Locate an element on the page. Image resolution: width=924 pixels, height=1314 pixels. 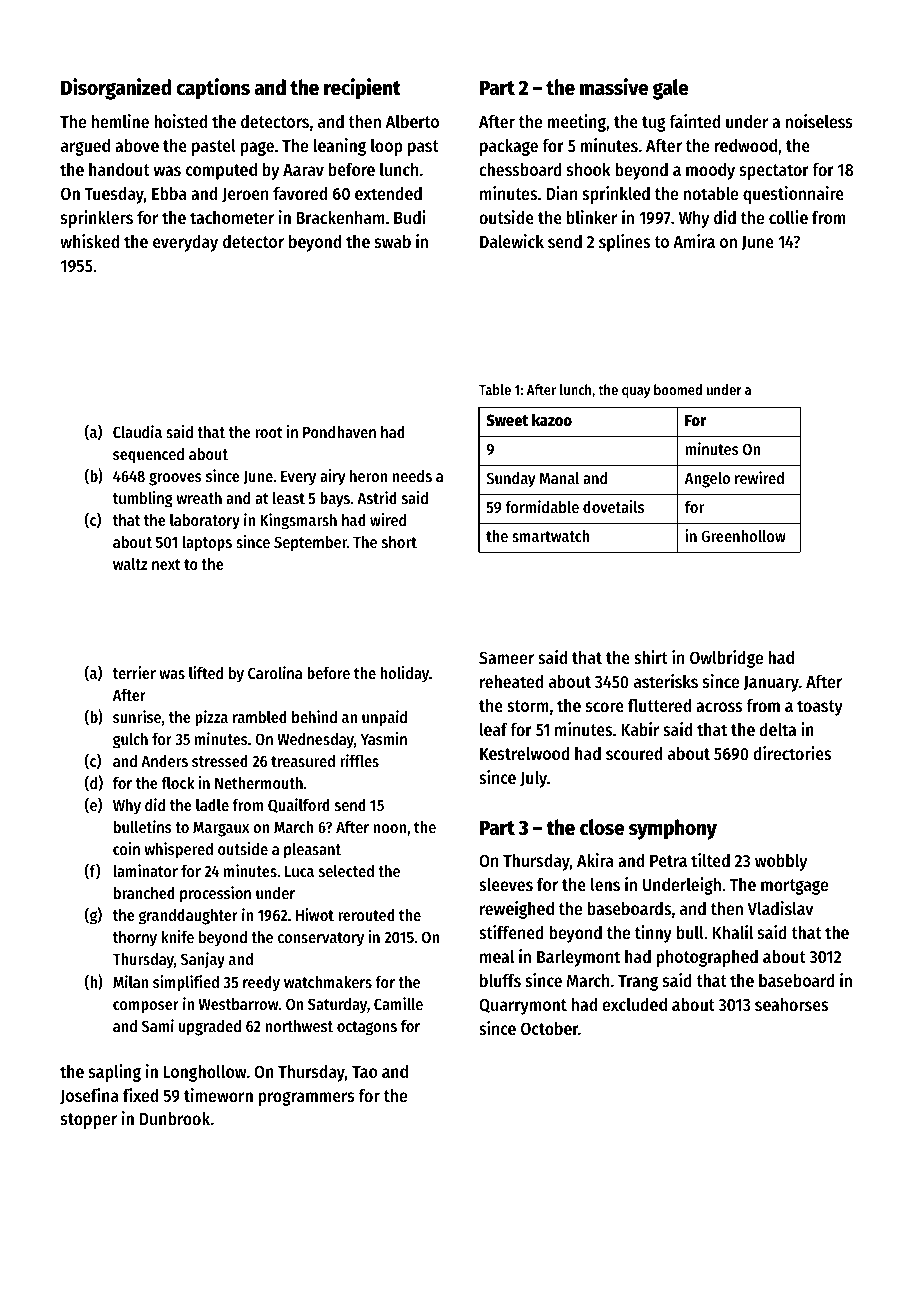
grooves is located at coordinates (175, 479).
